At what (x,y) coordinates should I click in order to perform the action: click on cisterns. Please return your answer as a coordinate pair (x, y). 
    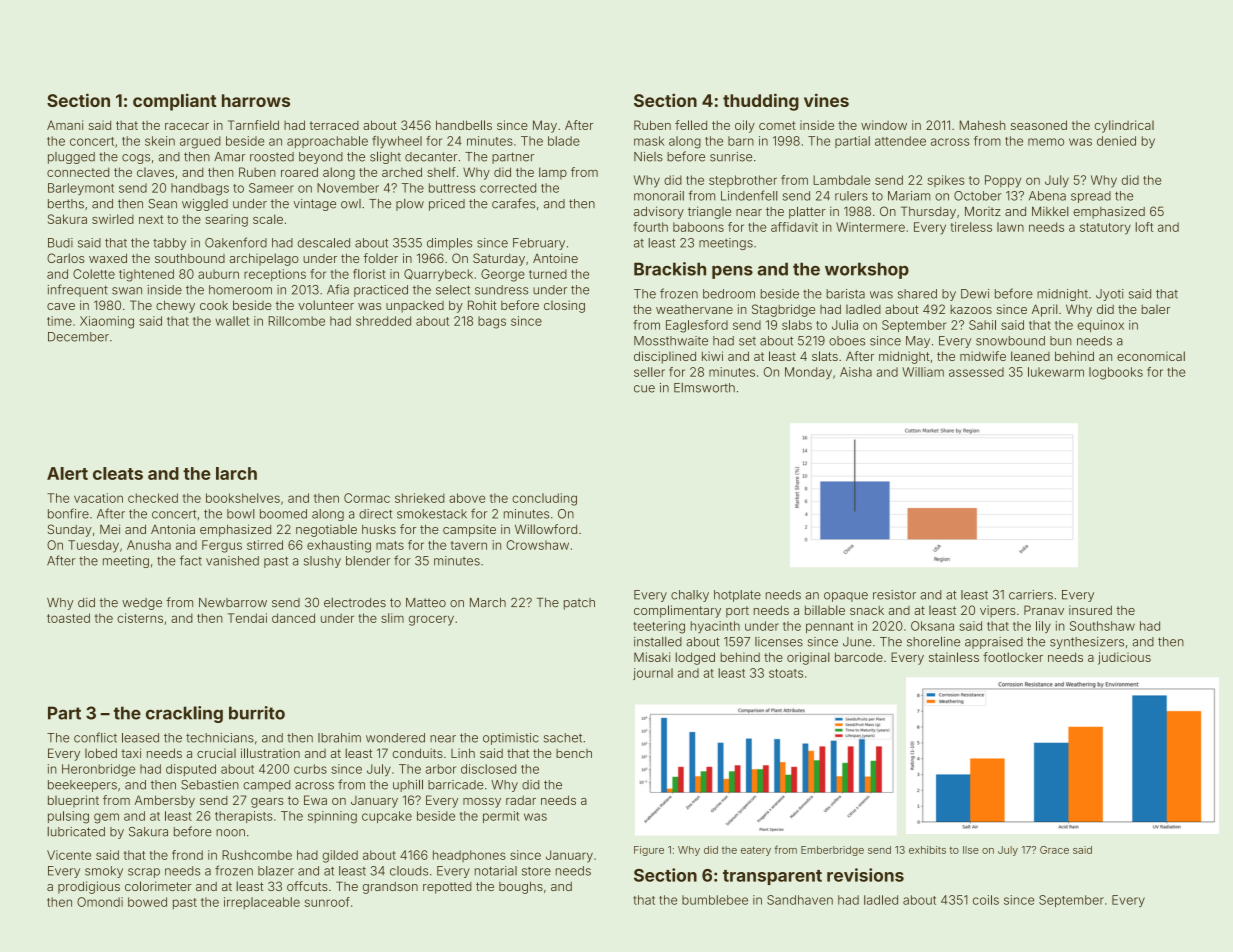
    Looking at the image, I should click on (140, 618).
